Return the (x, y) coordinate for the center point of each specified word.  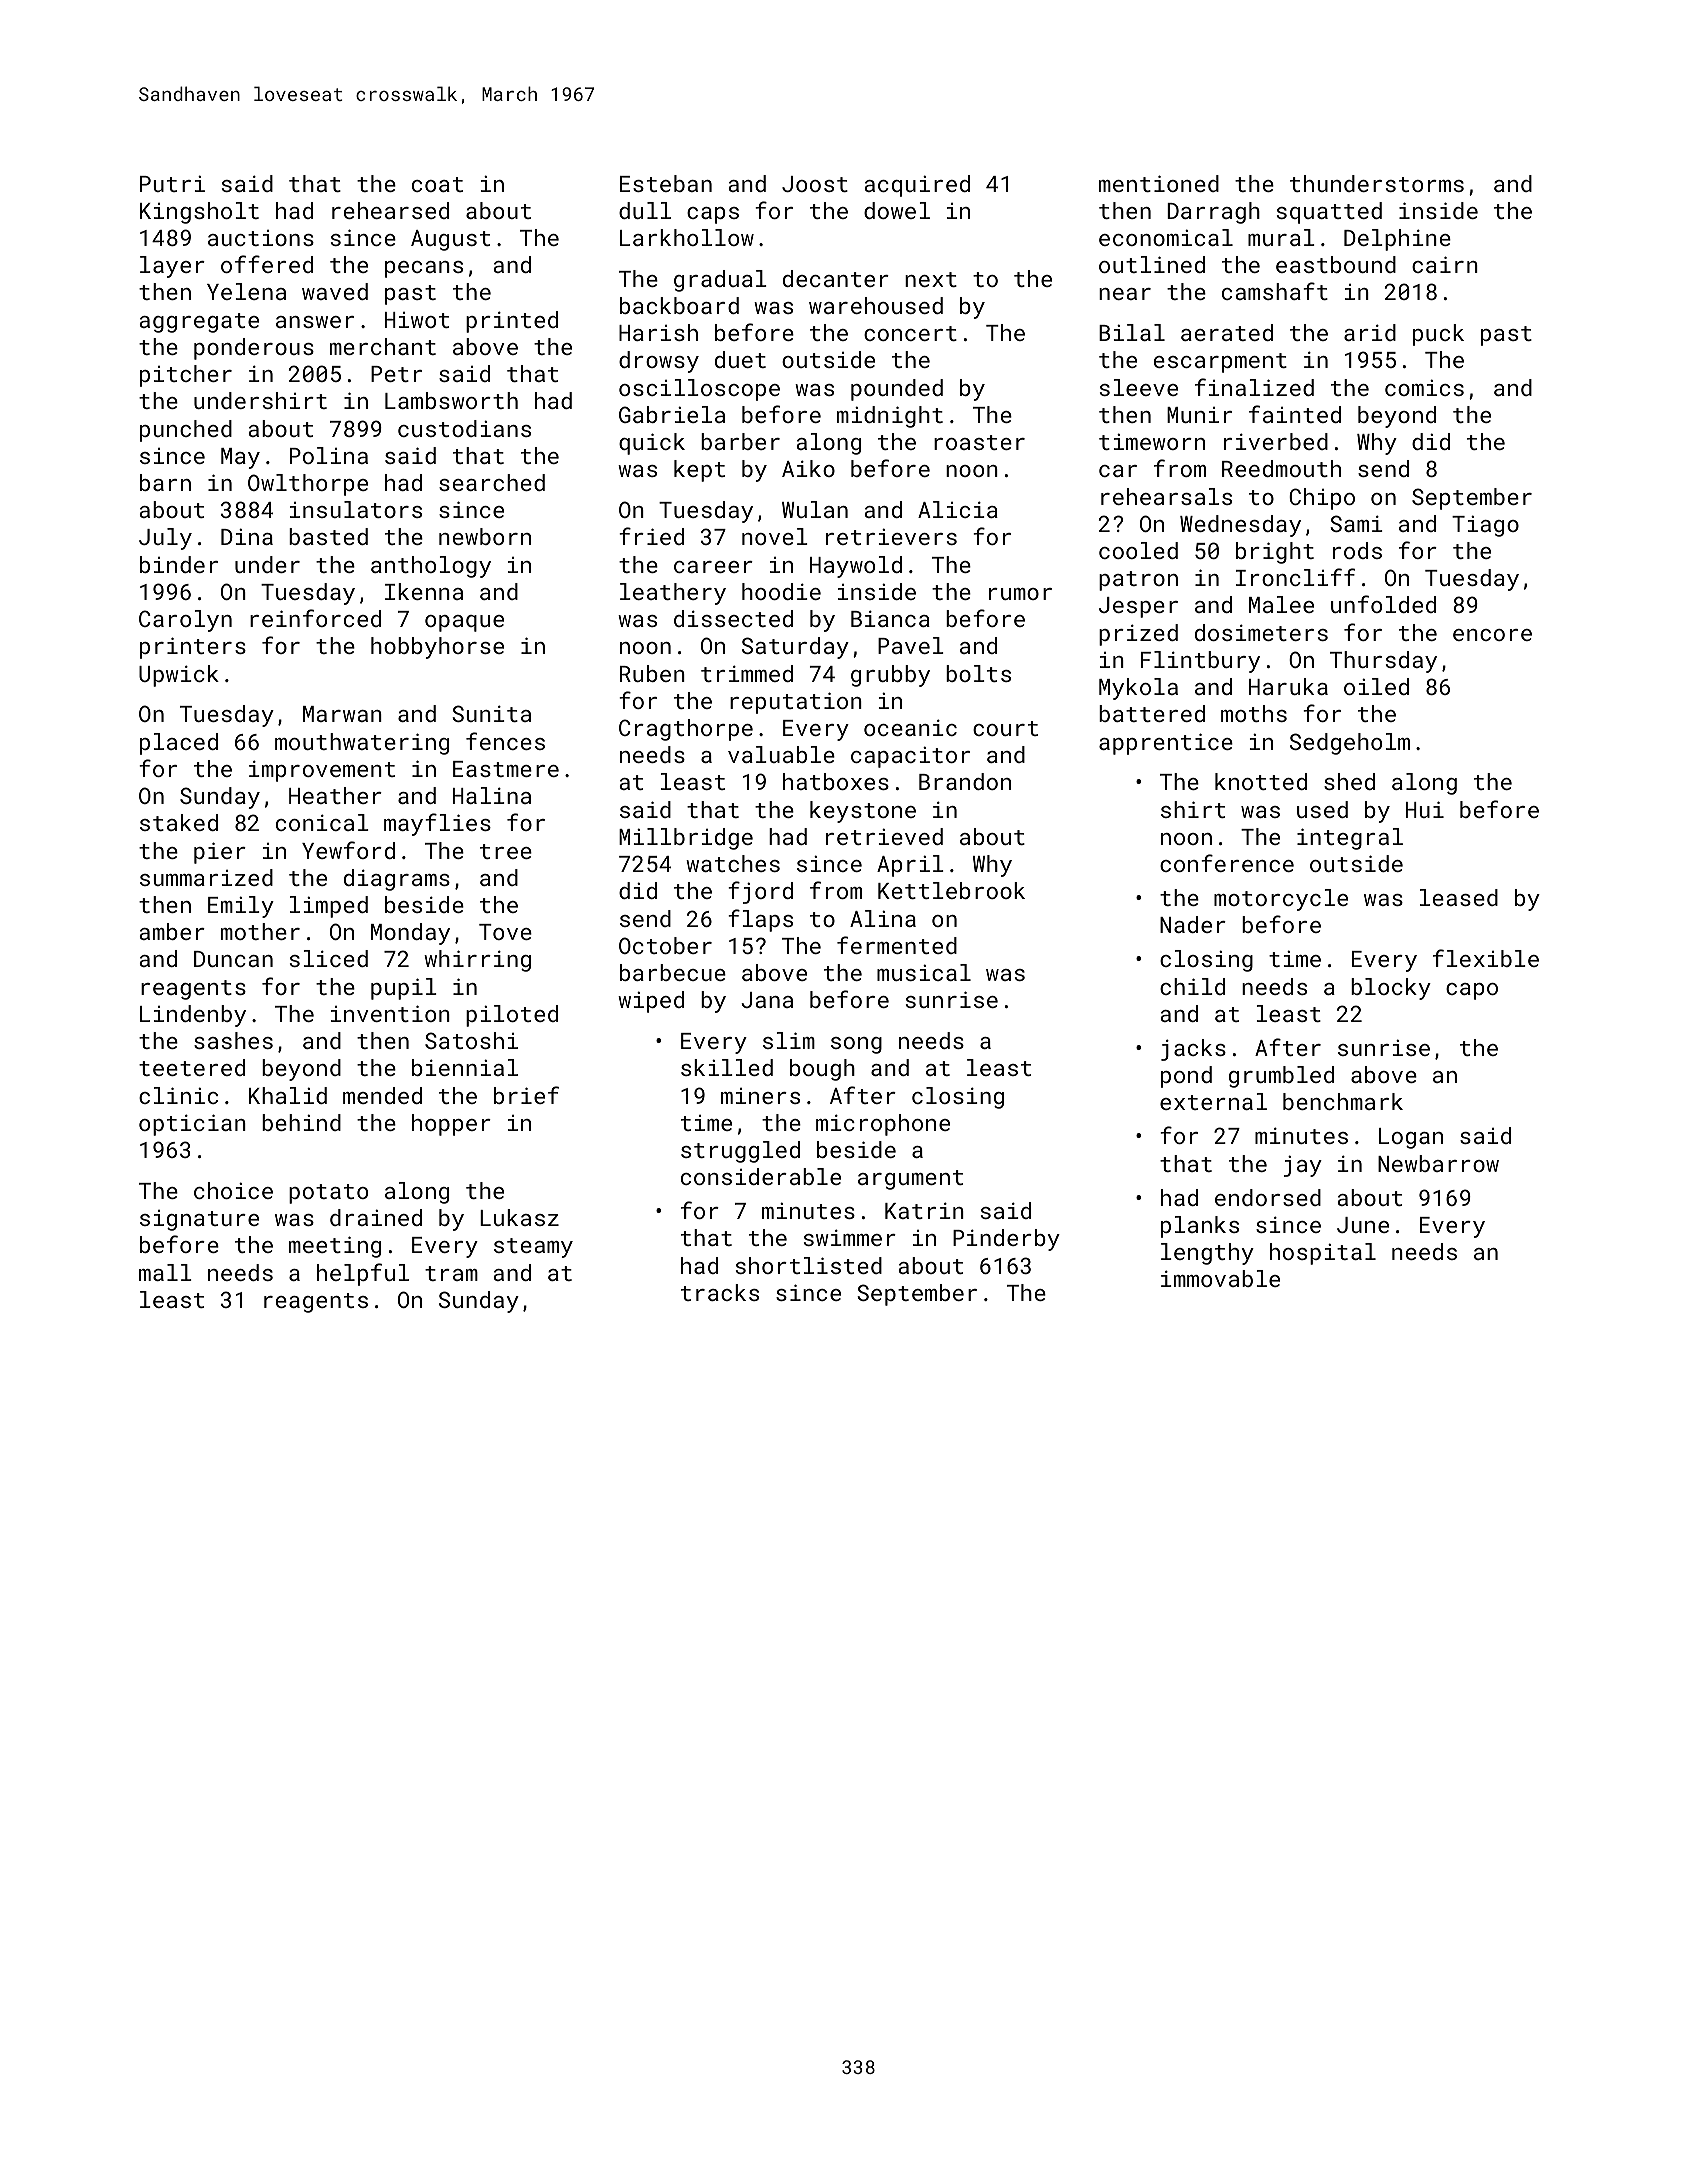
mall (165, 1272)
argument (910, 1180)
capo (1472, 991)
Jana (767, 1000)
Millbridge (686, 839)
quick (652, 444)
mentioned (1159, 183)
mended (382, 1095)
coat (437, 184)
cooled (1138, 550)
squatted (1329, 213)
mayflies (437, 824)
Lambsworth (451, 400)
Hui (1425, 809)
